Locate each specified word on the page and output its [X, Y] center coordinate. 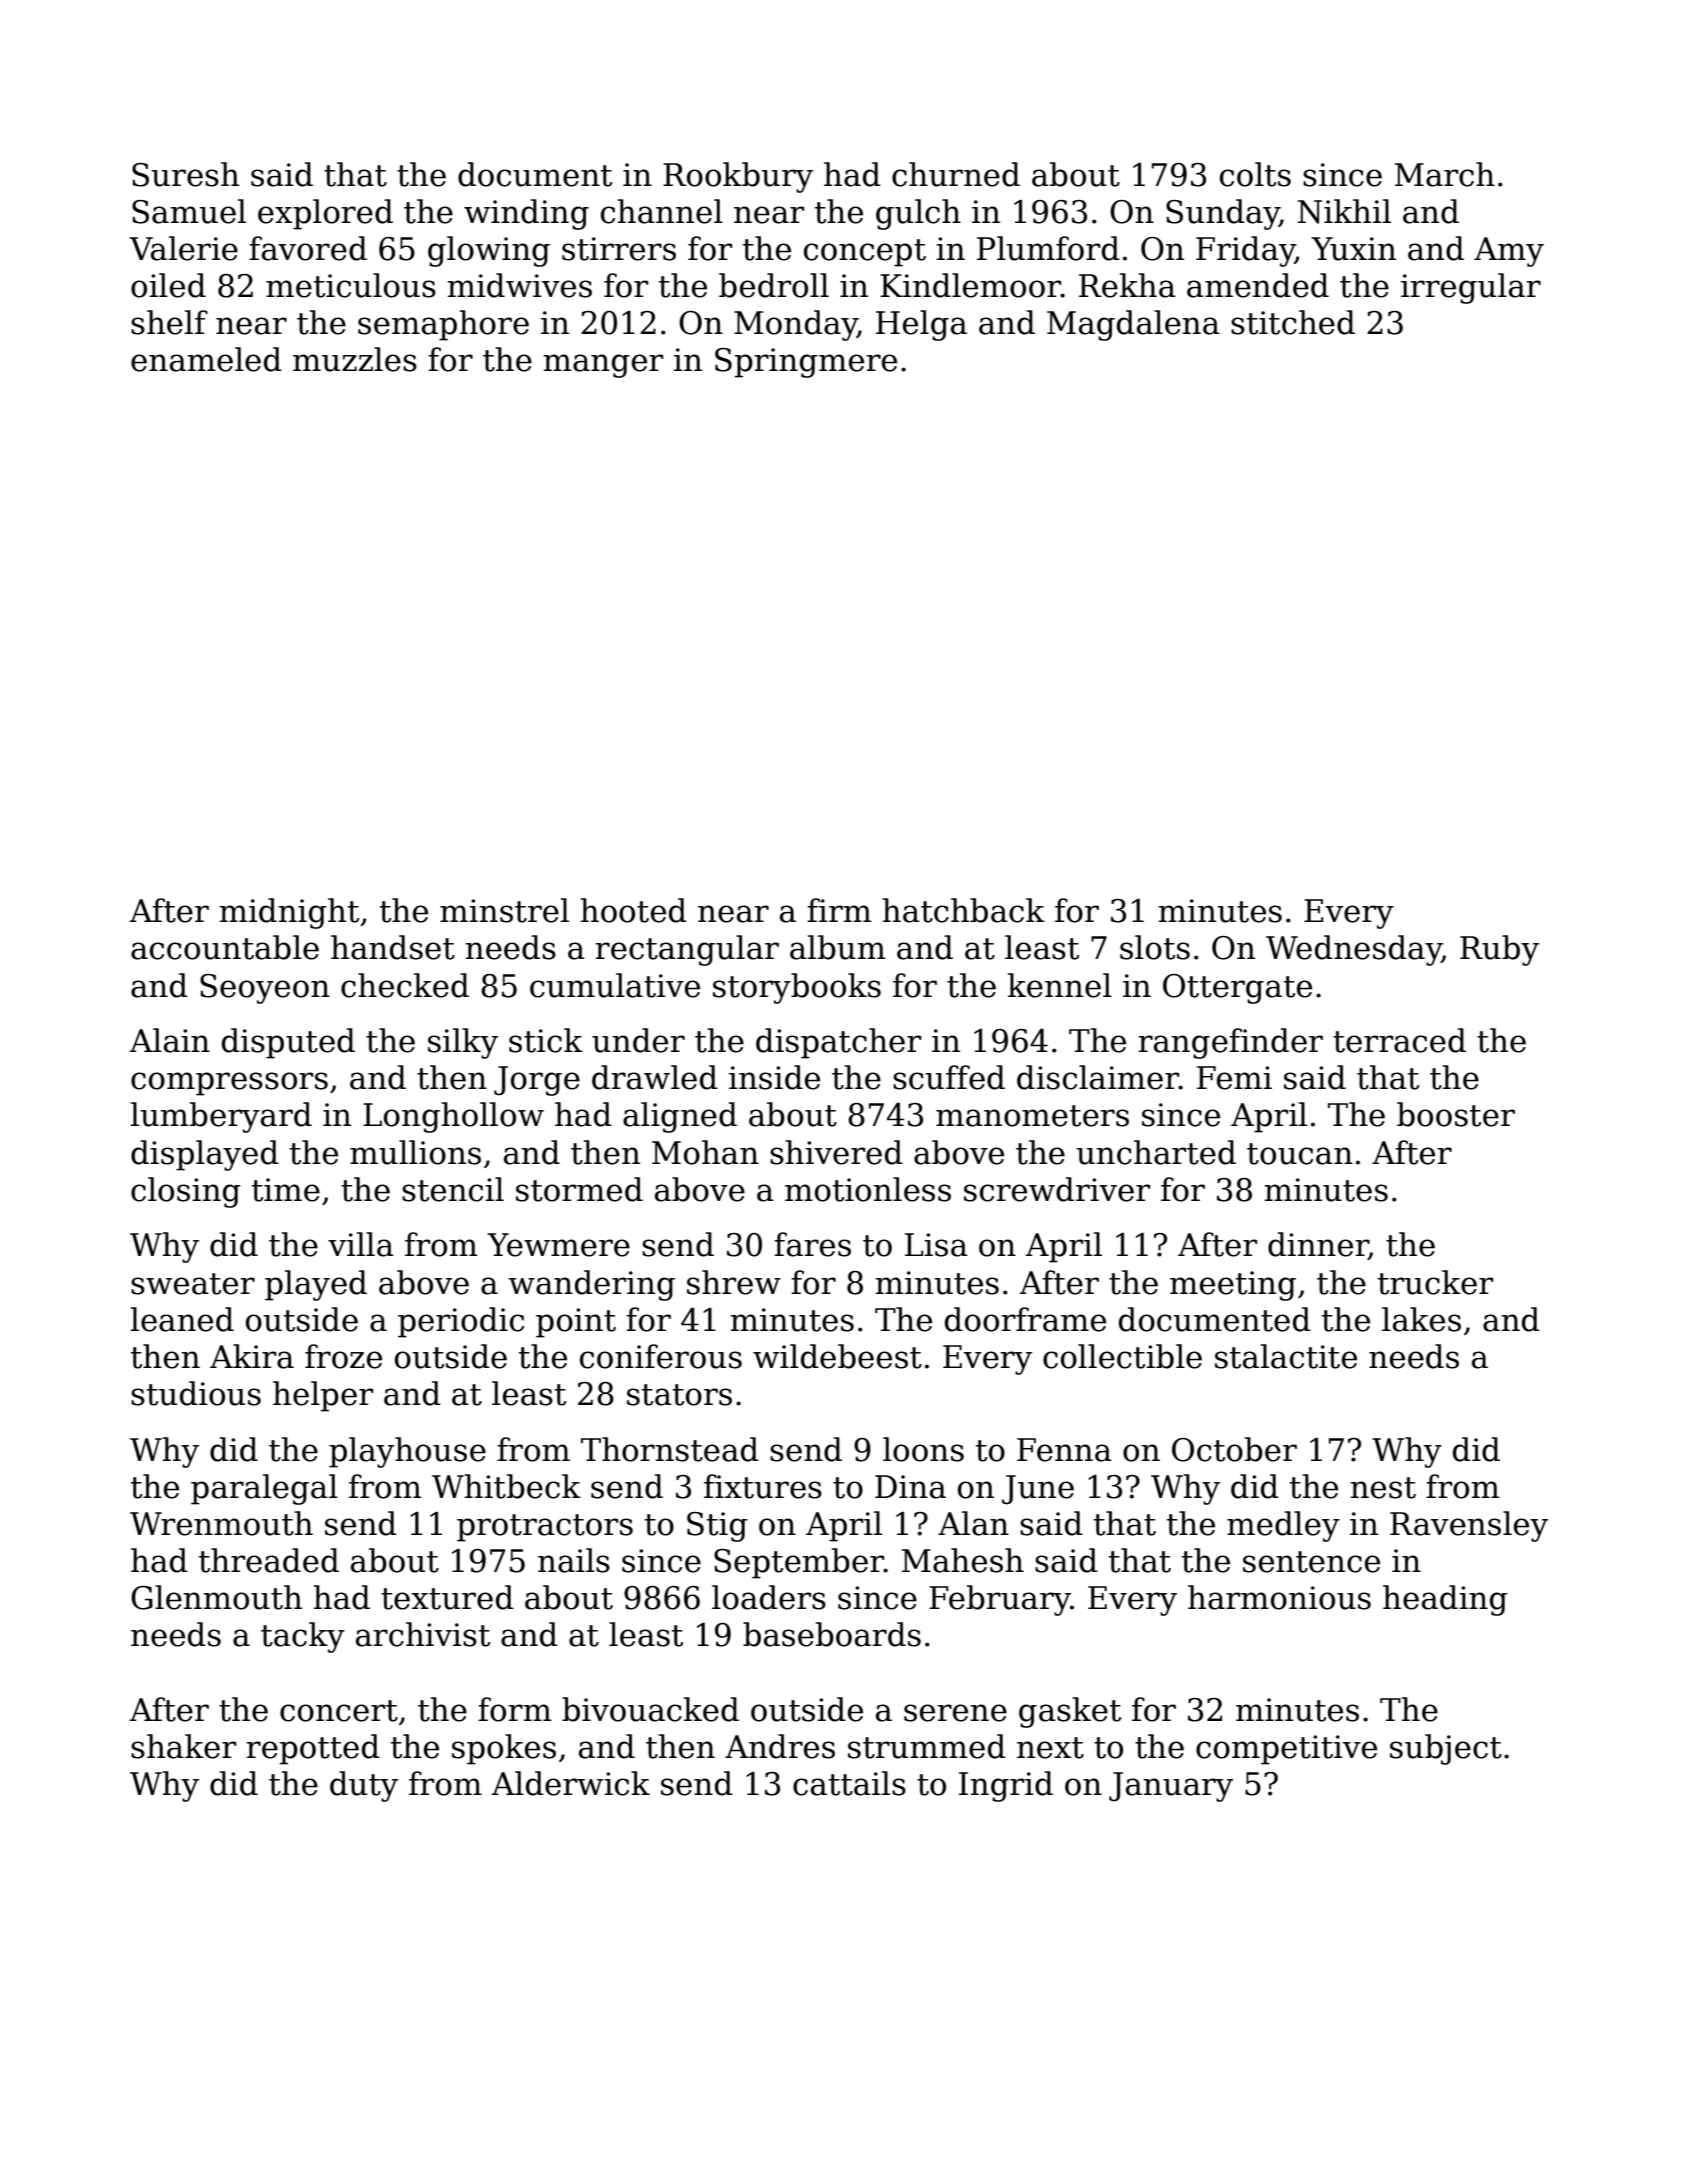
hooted [634, 910]
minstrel [504, 910]
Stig [717, 1527]
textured [447, 1597]
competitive [1286, 1750]
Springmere [806, 363]
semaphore [443, 325]
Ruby [1499, 950]
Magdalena [1133, 325]
